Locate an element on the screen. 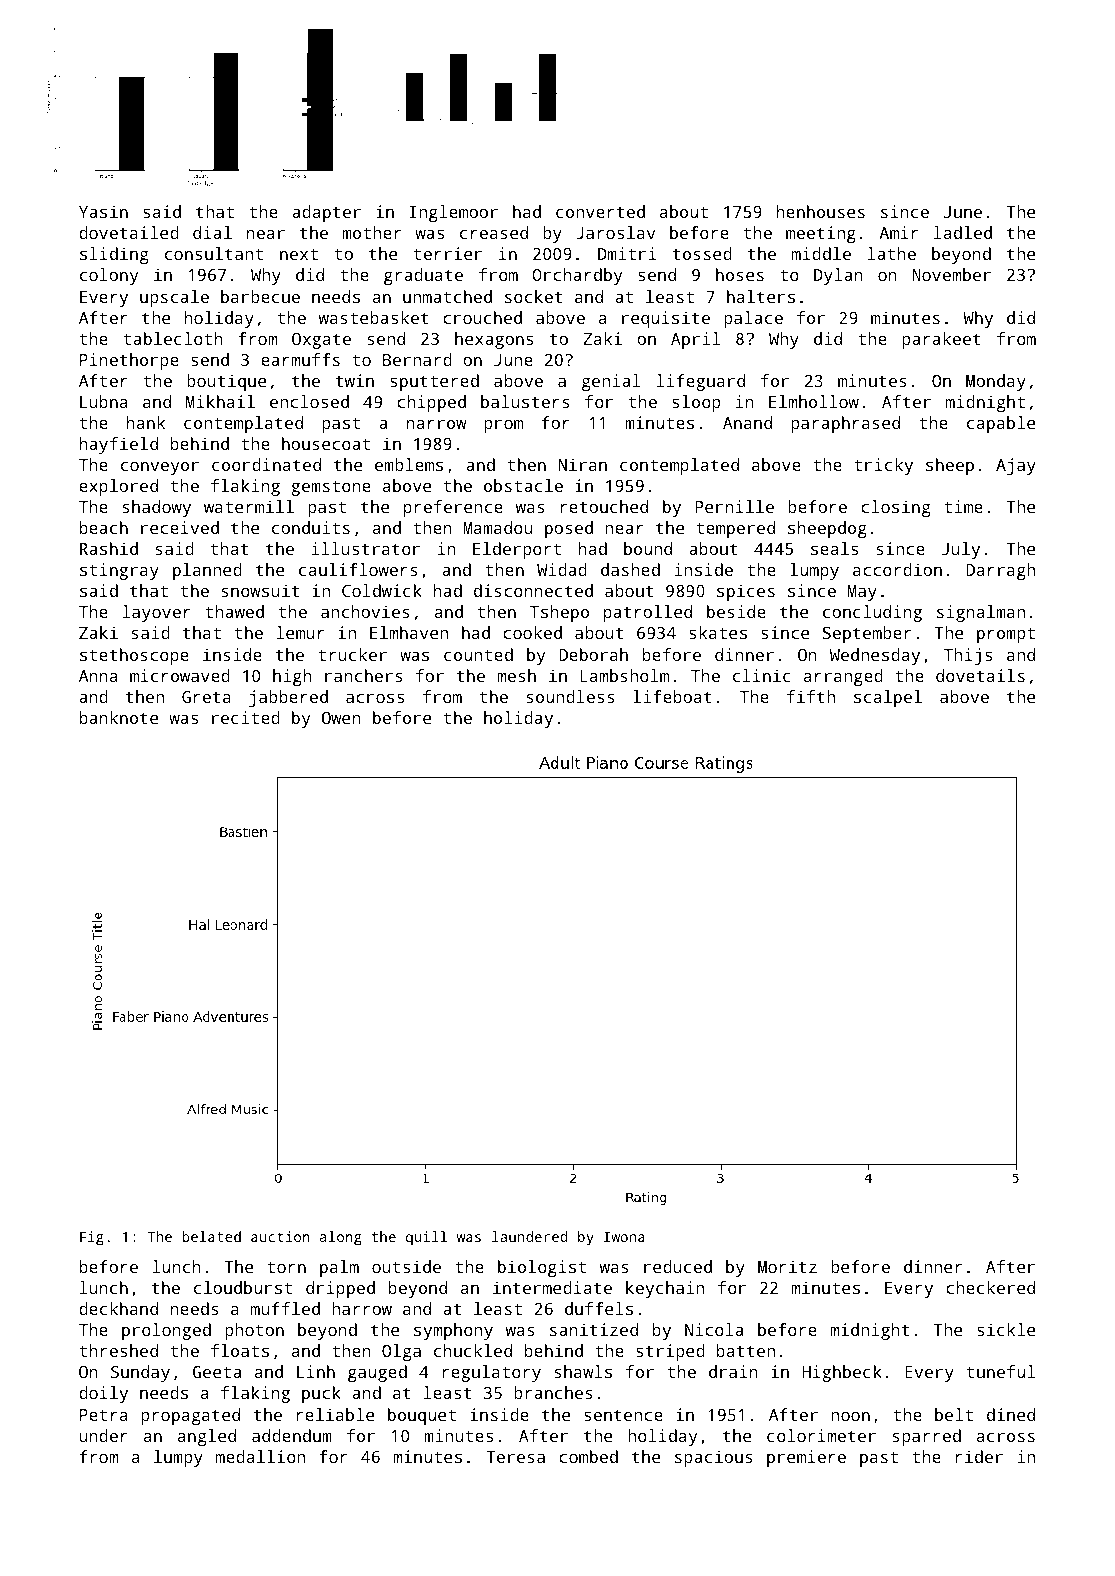 The height and width of the screenshot is (1576, 1115). belated is located at coordinates (211, 1236).
